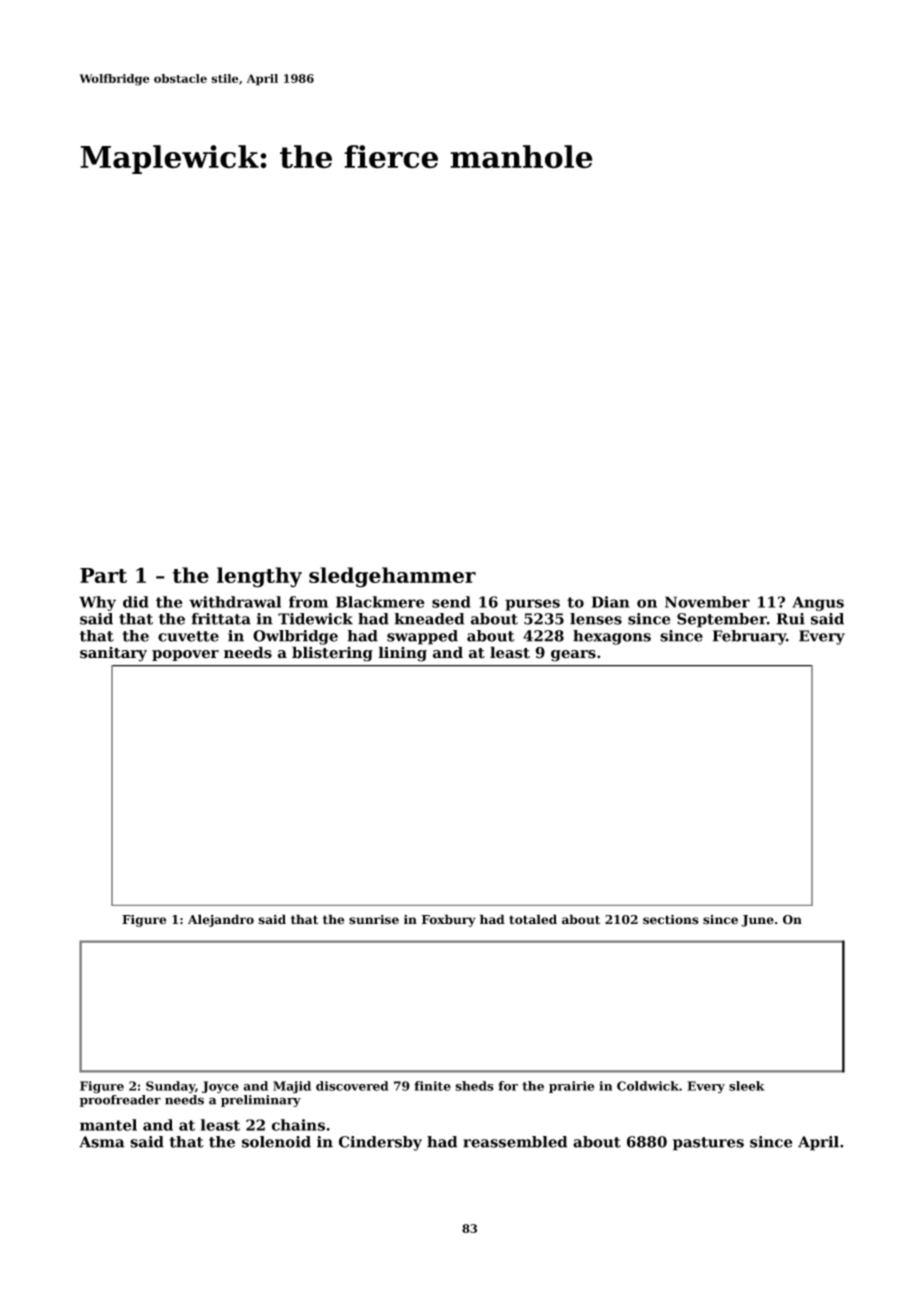 The image size is (924, 1311). Describe the element at coordinates (708, 1144) in the image. I see `pastures` at that location.
